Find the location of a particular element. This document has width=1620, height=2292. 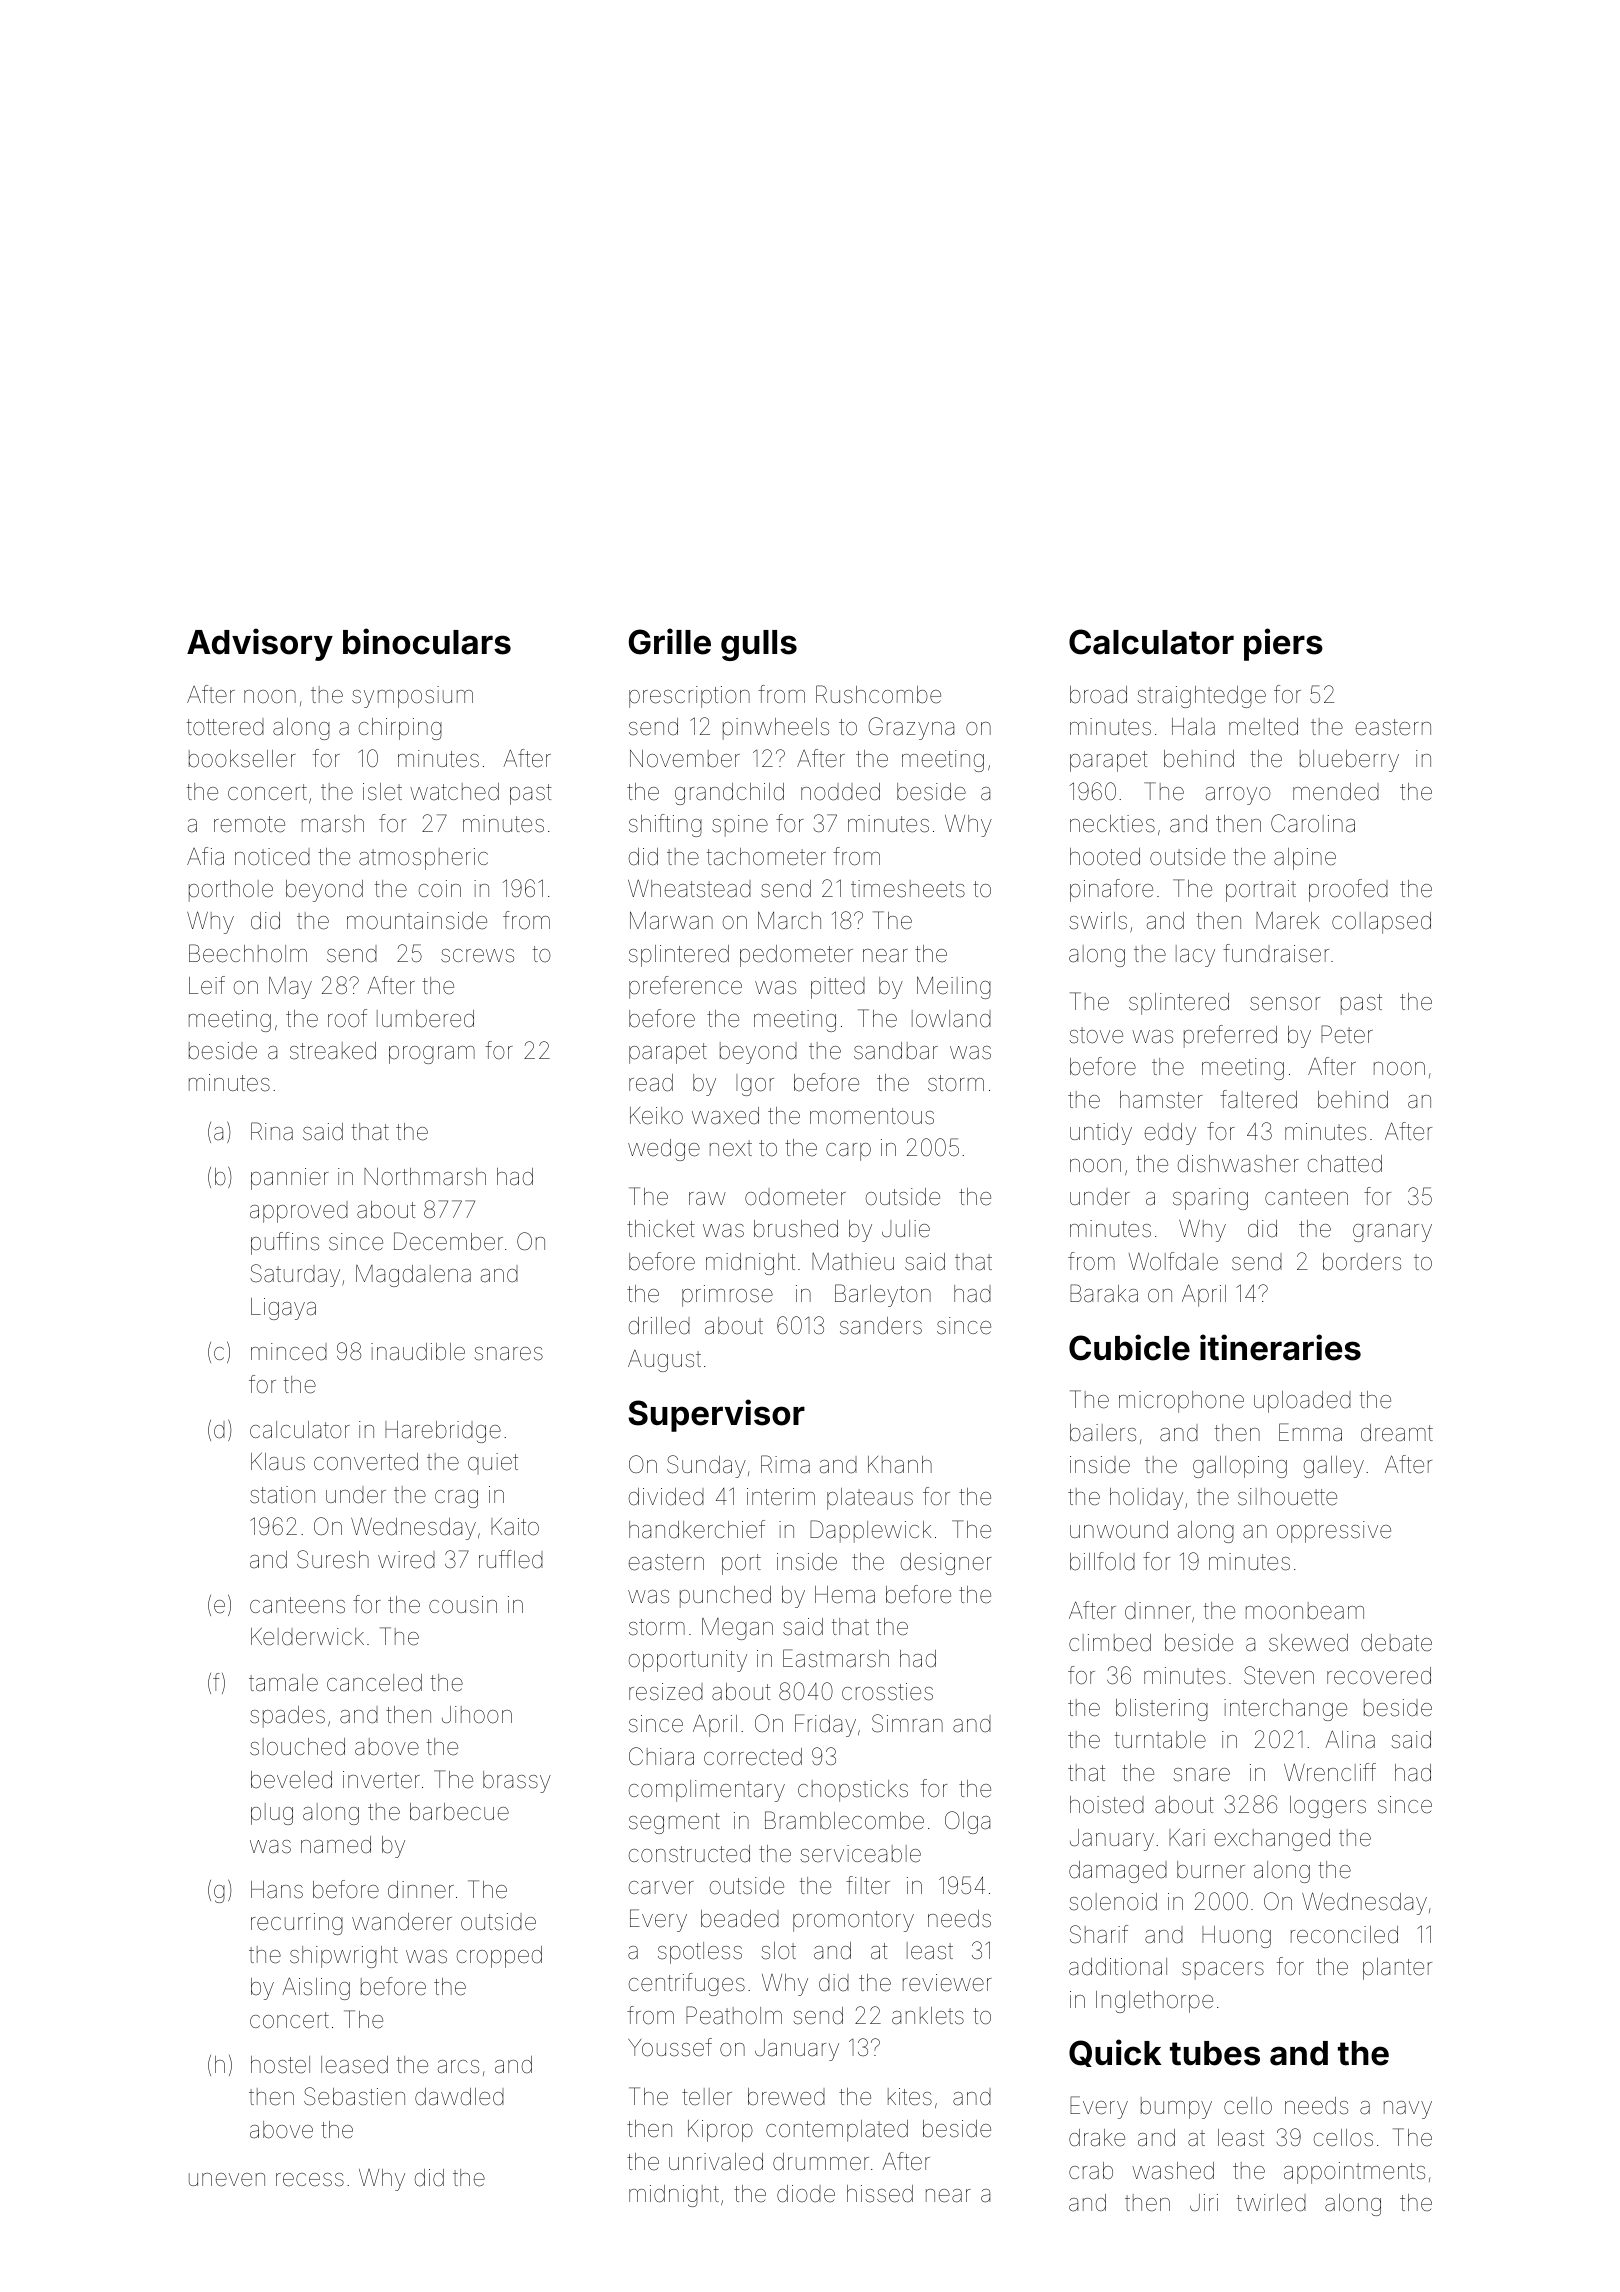

melted is located at coordinates (1263, 727).
